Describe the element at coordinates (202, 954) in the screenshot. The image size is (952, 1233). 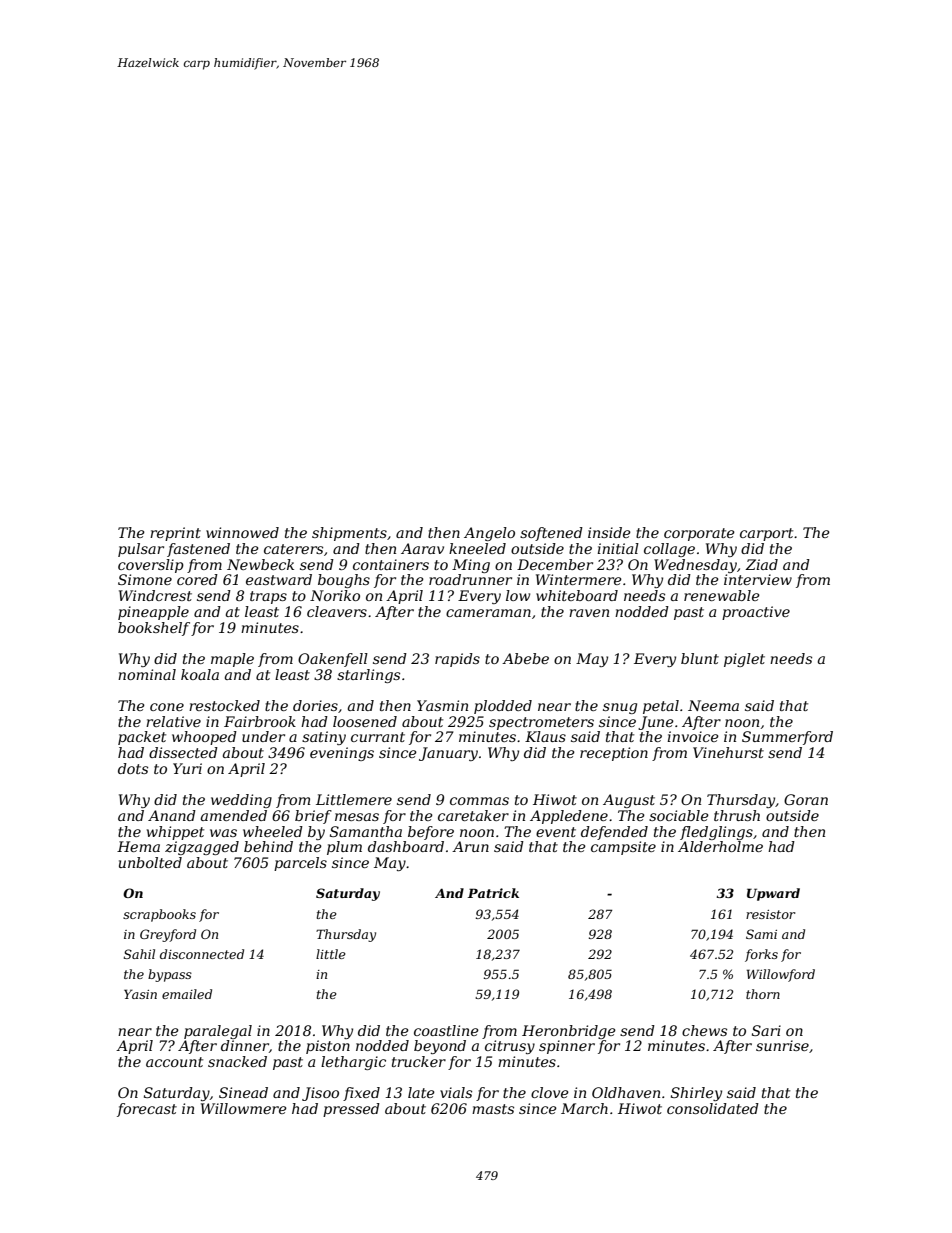
I see `disconnected` at that location.
